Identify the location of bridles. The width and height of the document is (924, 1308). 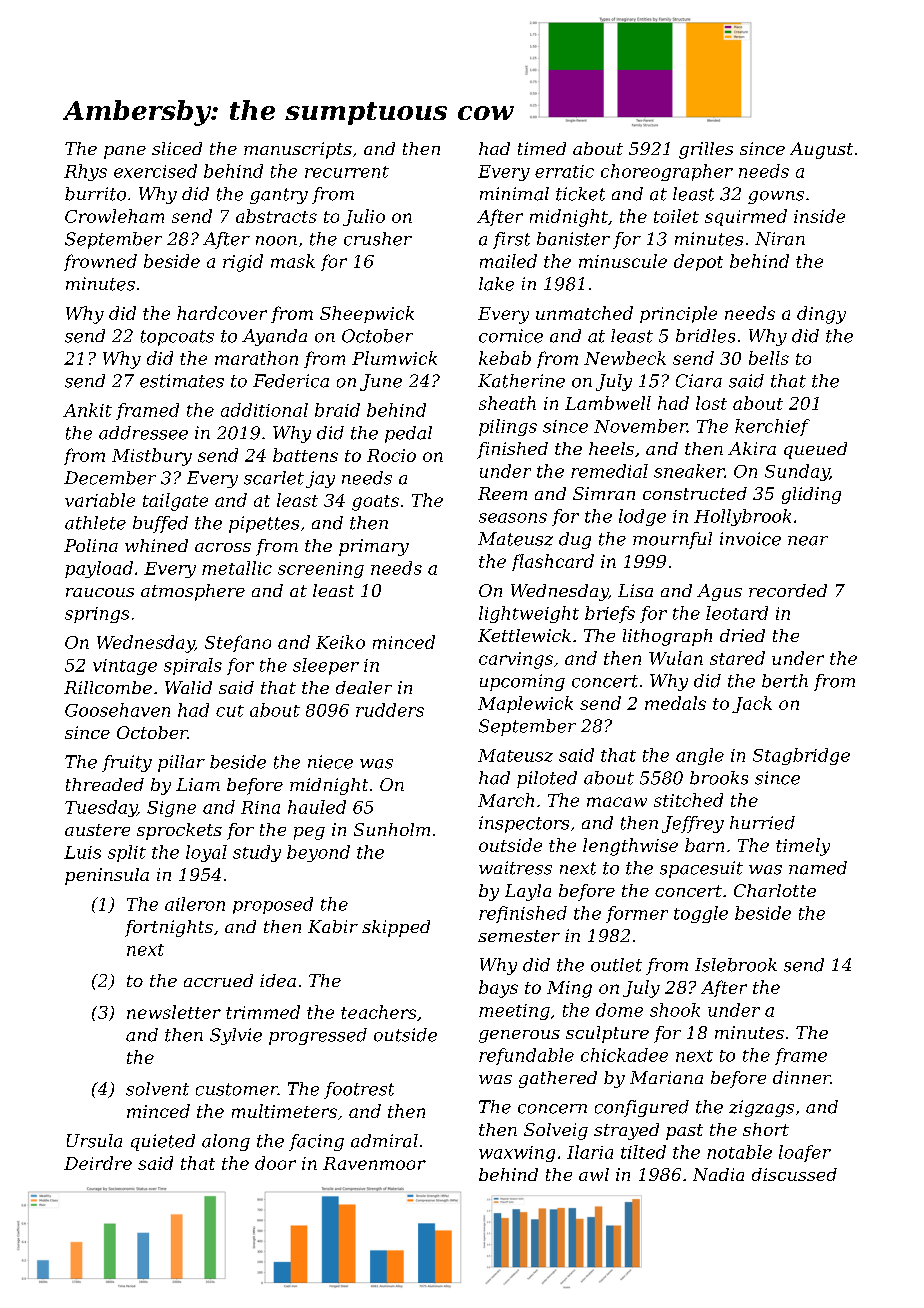
(705, 336).
